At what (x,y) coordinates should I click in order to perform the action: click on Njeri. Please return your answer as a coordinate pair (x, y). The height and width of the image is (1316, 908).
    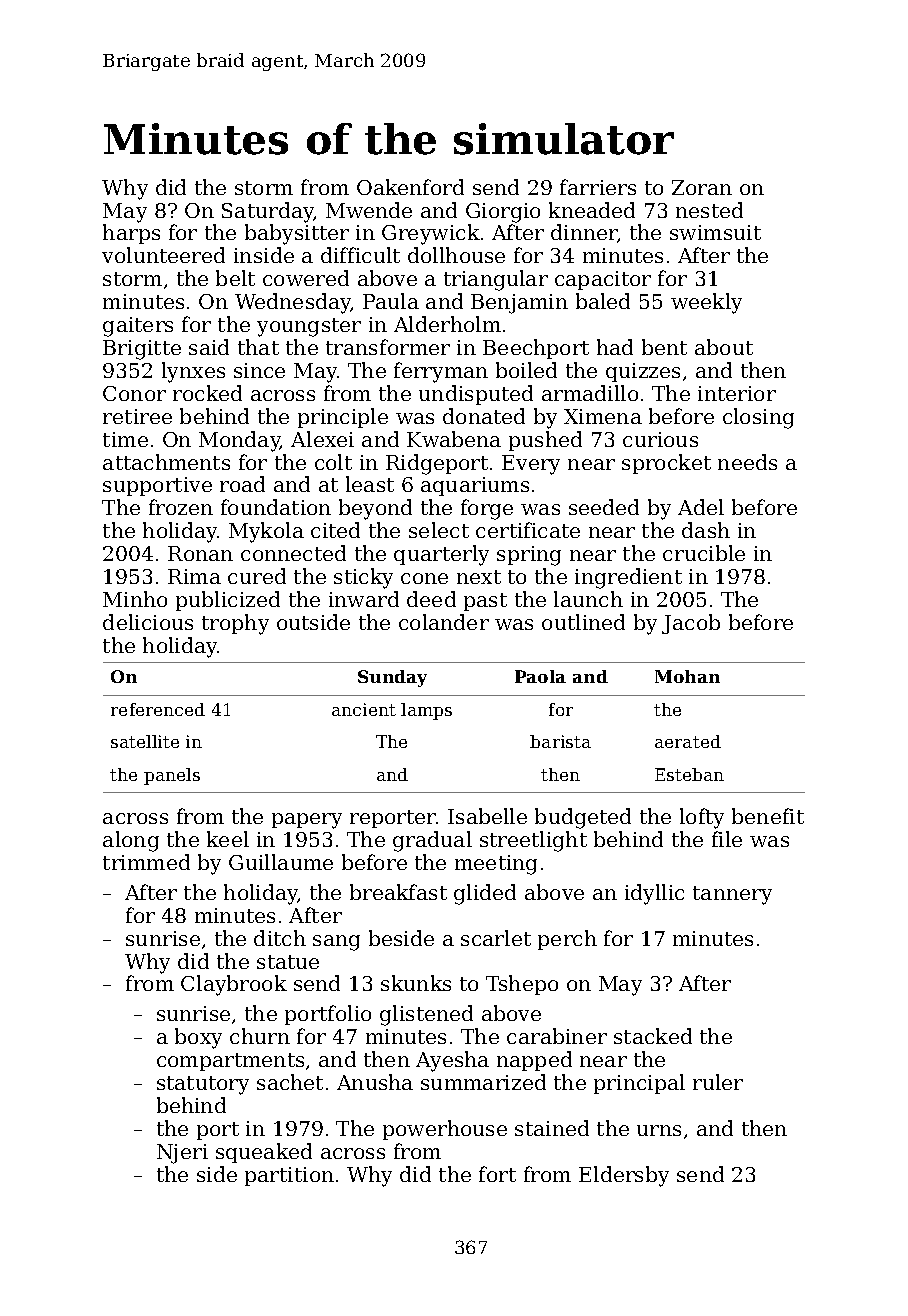
    Looking at the image, I should click on (182, 1154).
